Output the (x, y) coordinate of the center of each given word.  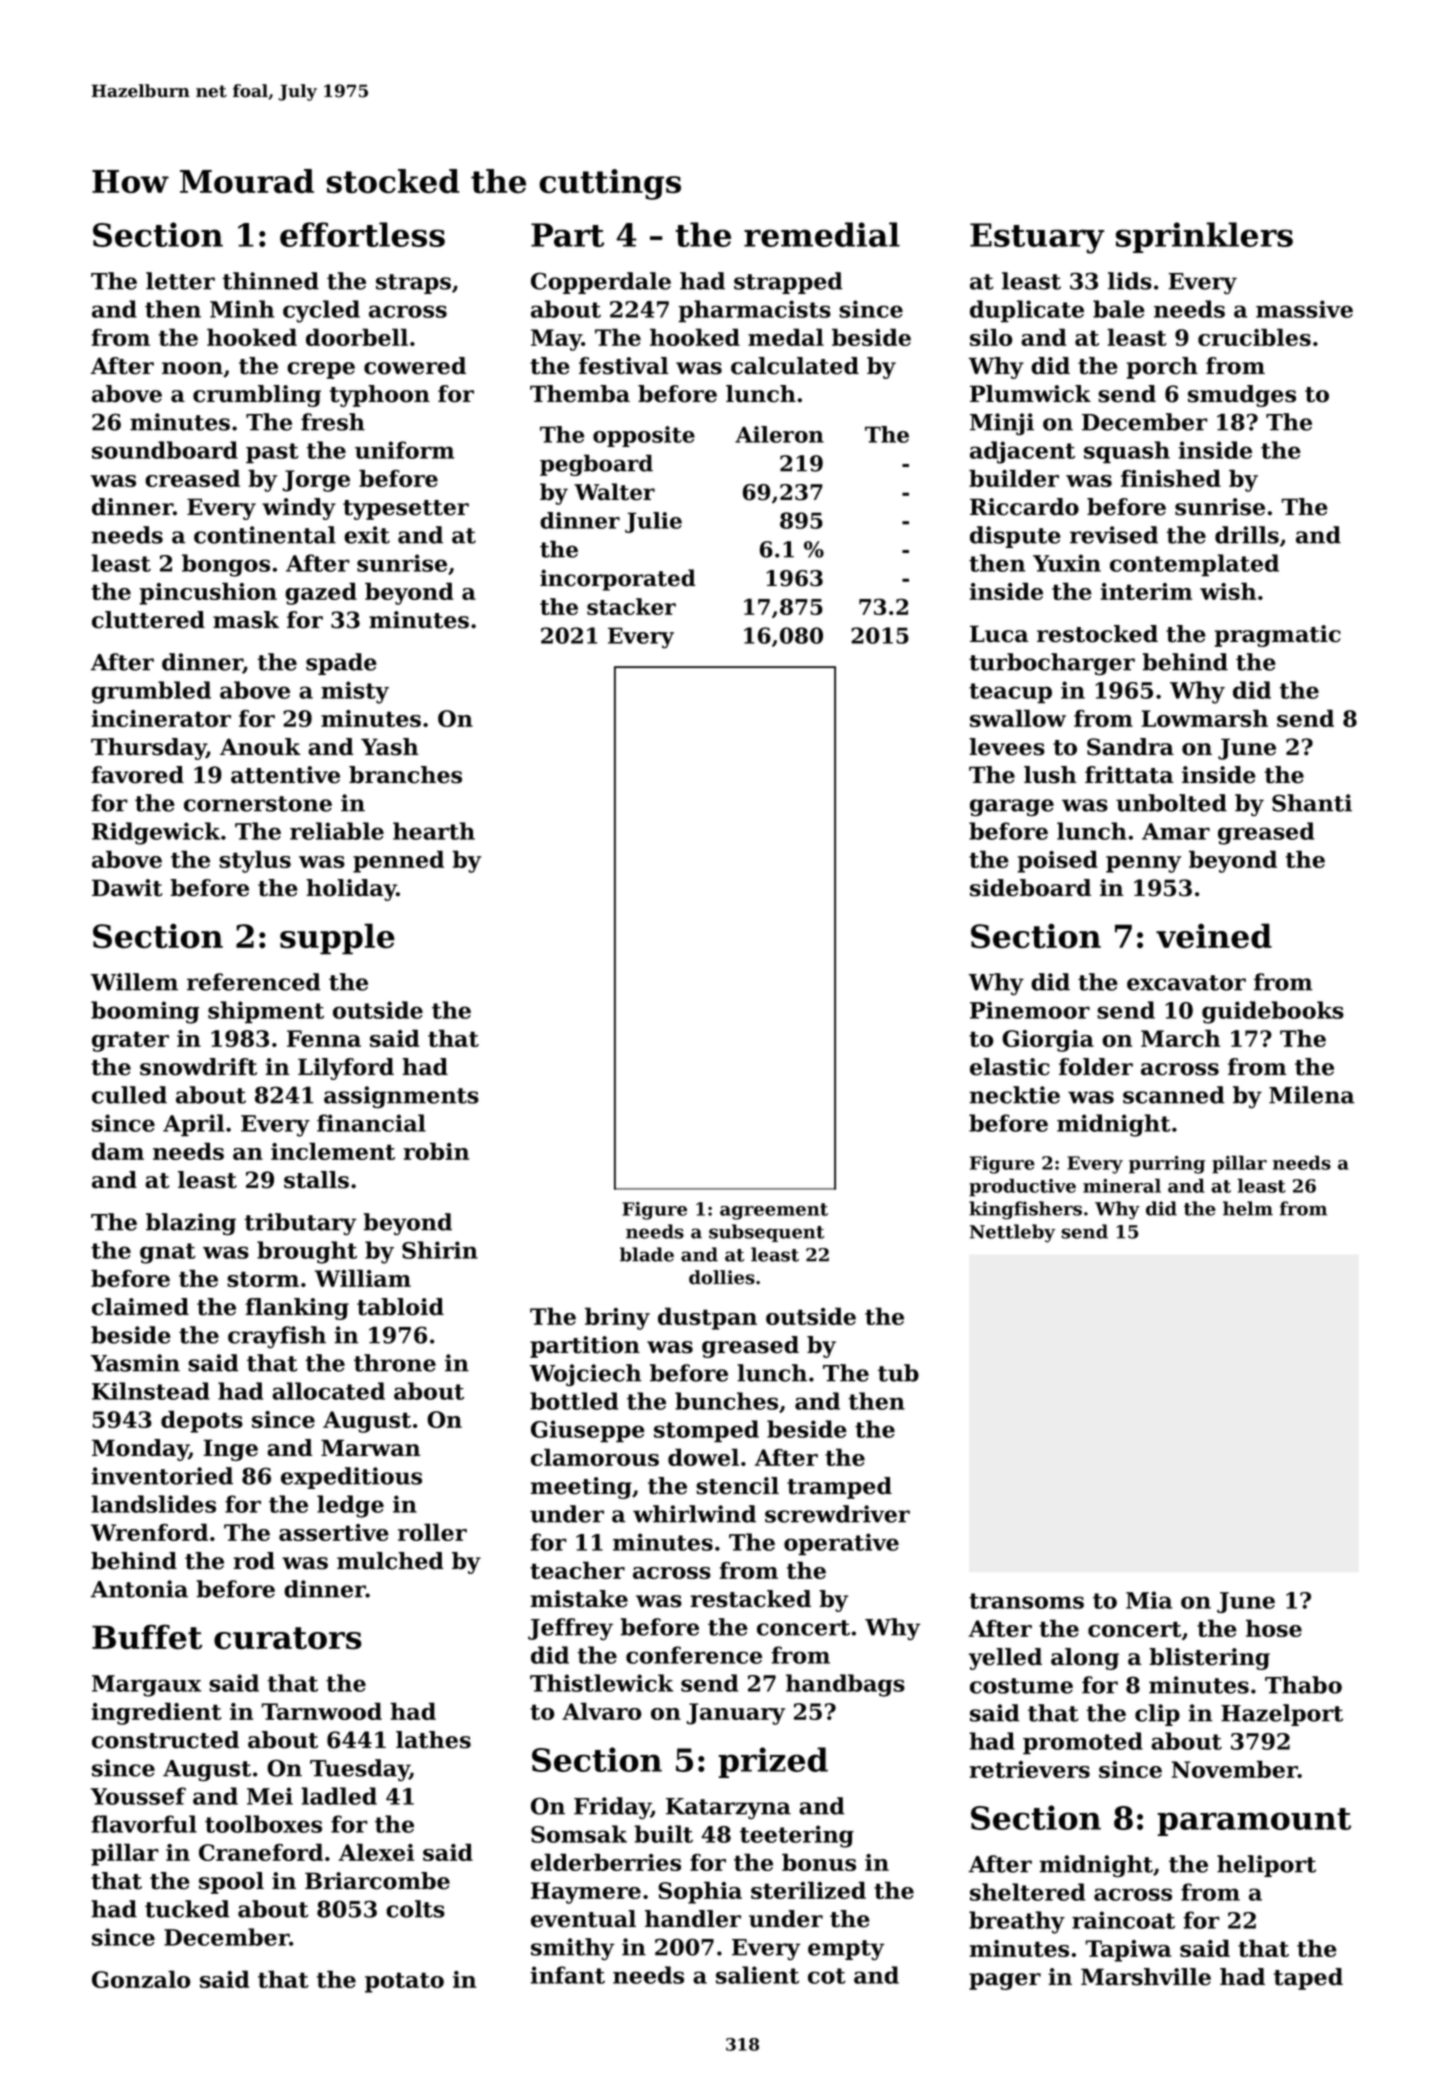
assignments (401, 1097)
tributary (300, 1224)
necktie (1014, 1095)
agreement (774, 1211)
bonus (819, 1862)
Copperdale (601, 283)
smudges (1242, 396)
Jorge (316, 481)
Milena (1312, 1095)
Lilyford (346, 1069)
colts (415, 1909)
